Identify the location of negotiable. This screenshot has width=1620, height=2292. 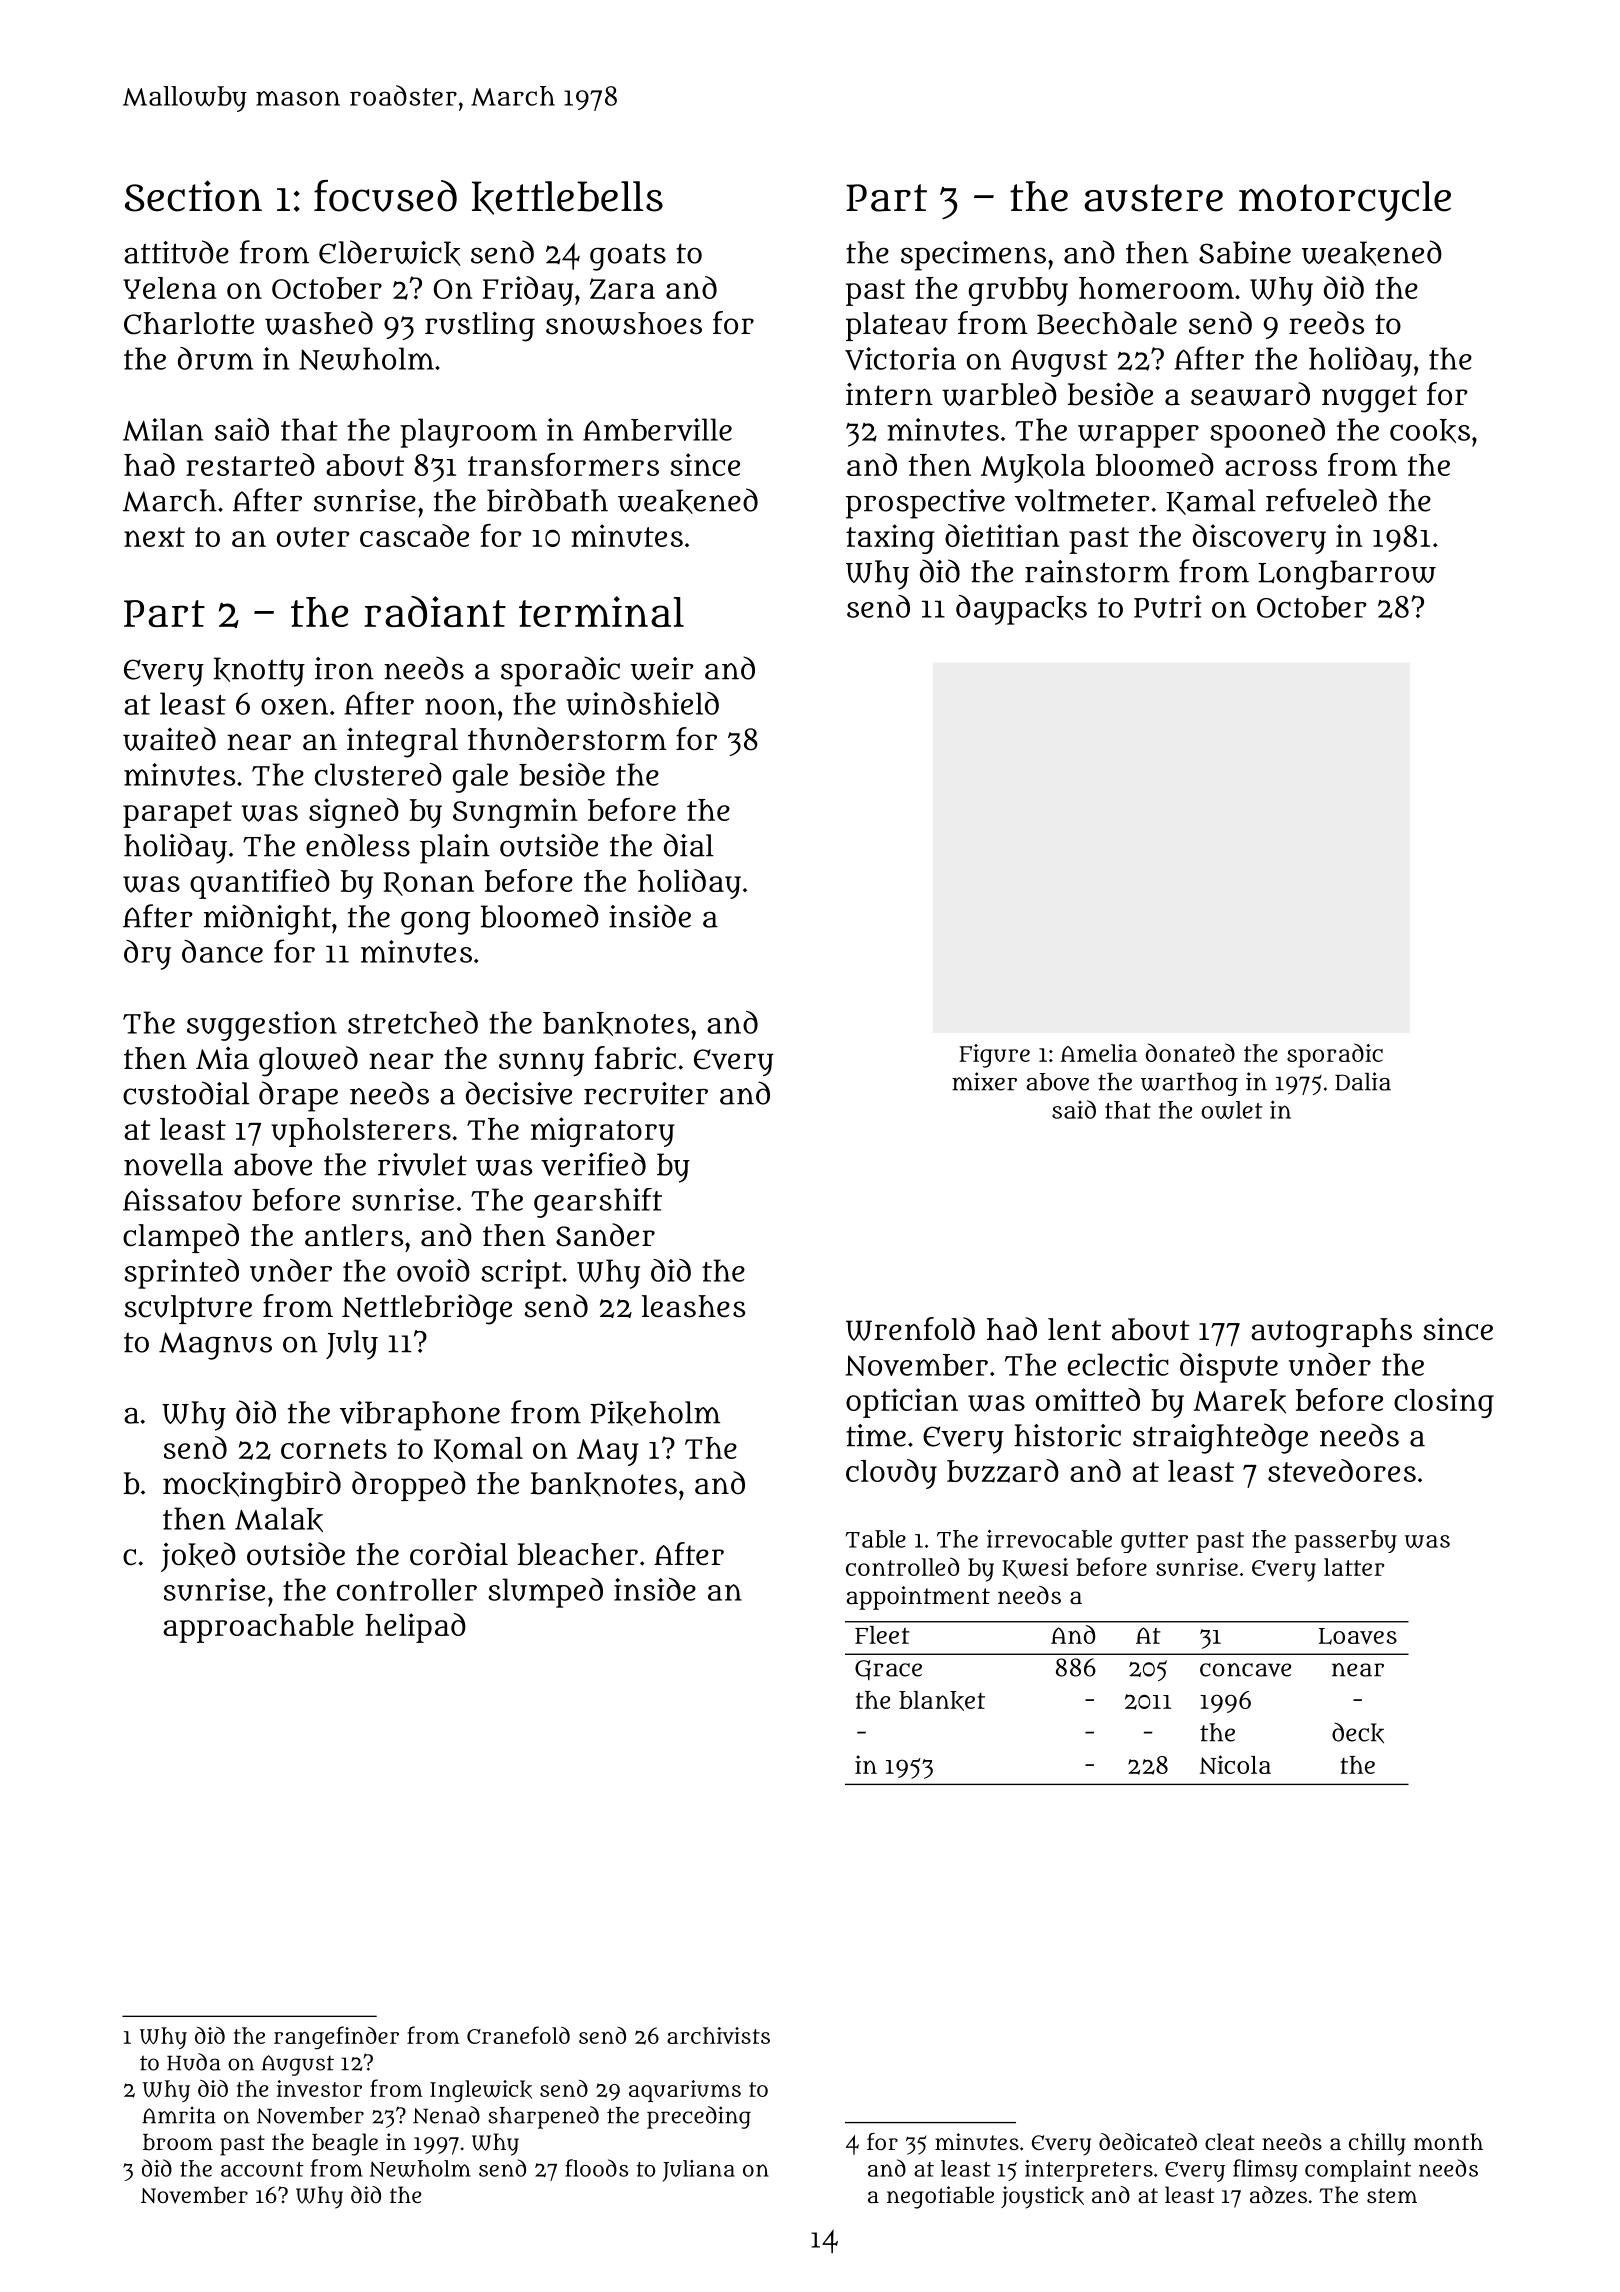
(940, 2197).
